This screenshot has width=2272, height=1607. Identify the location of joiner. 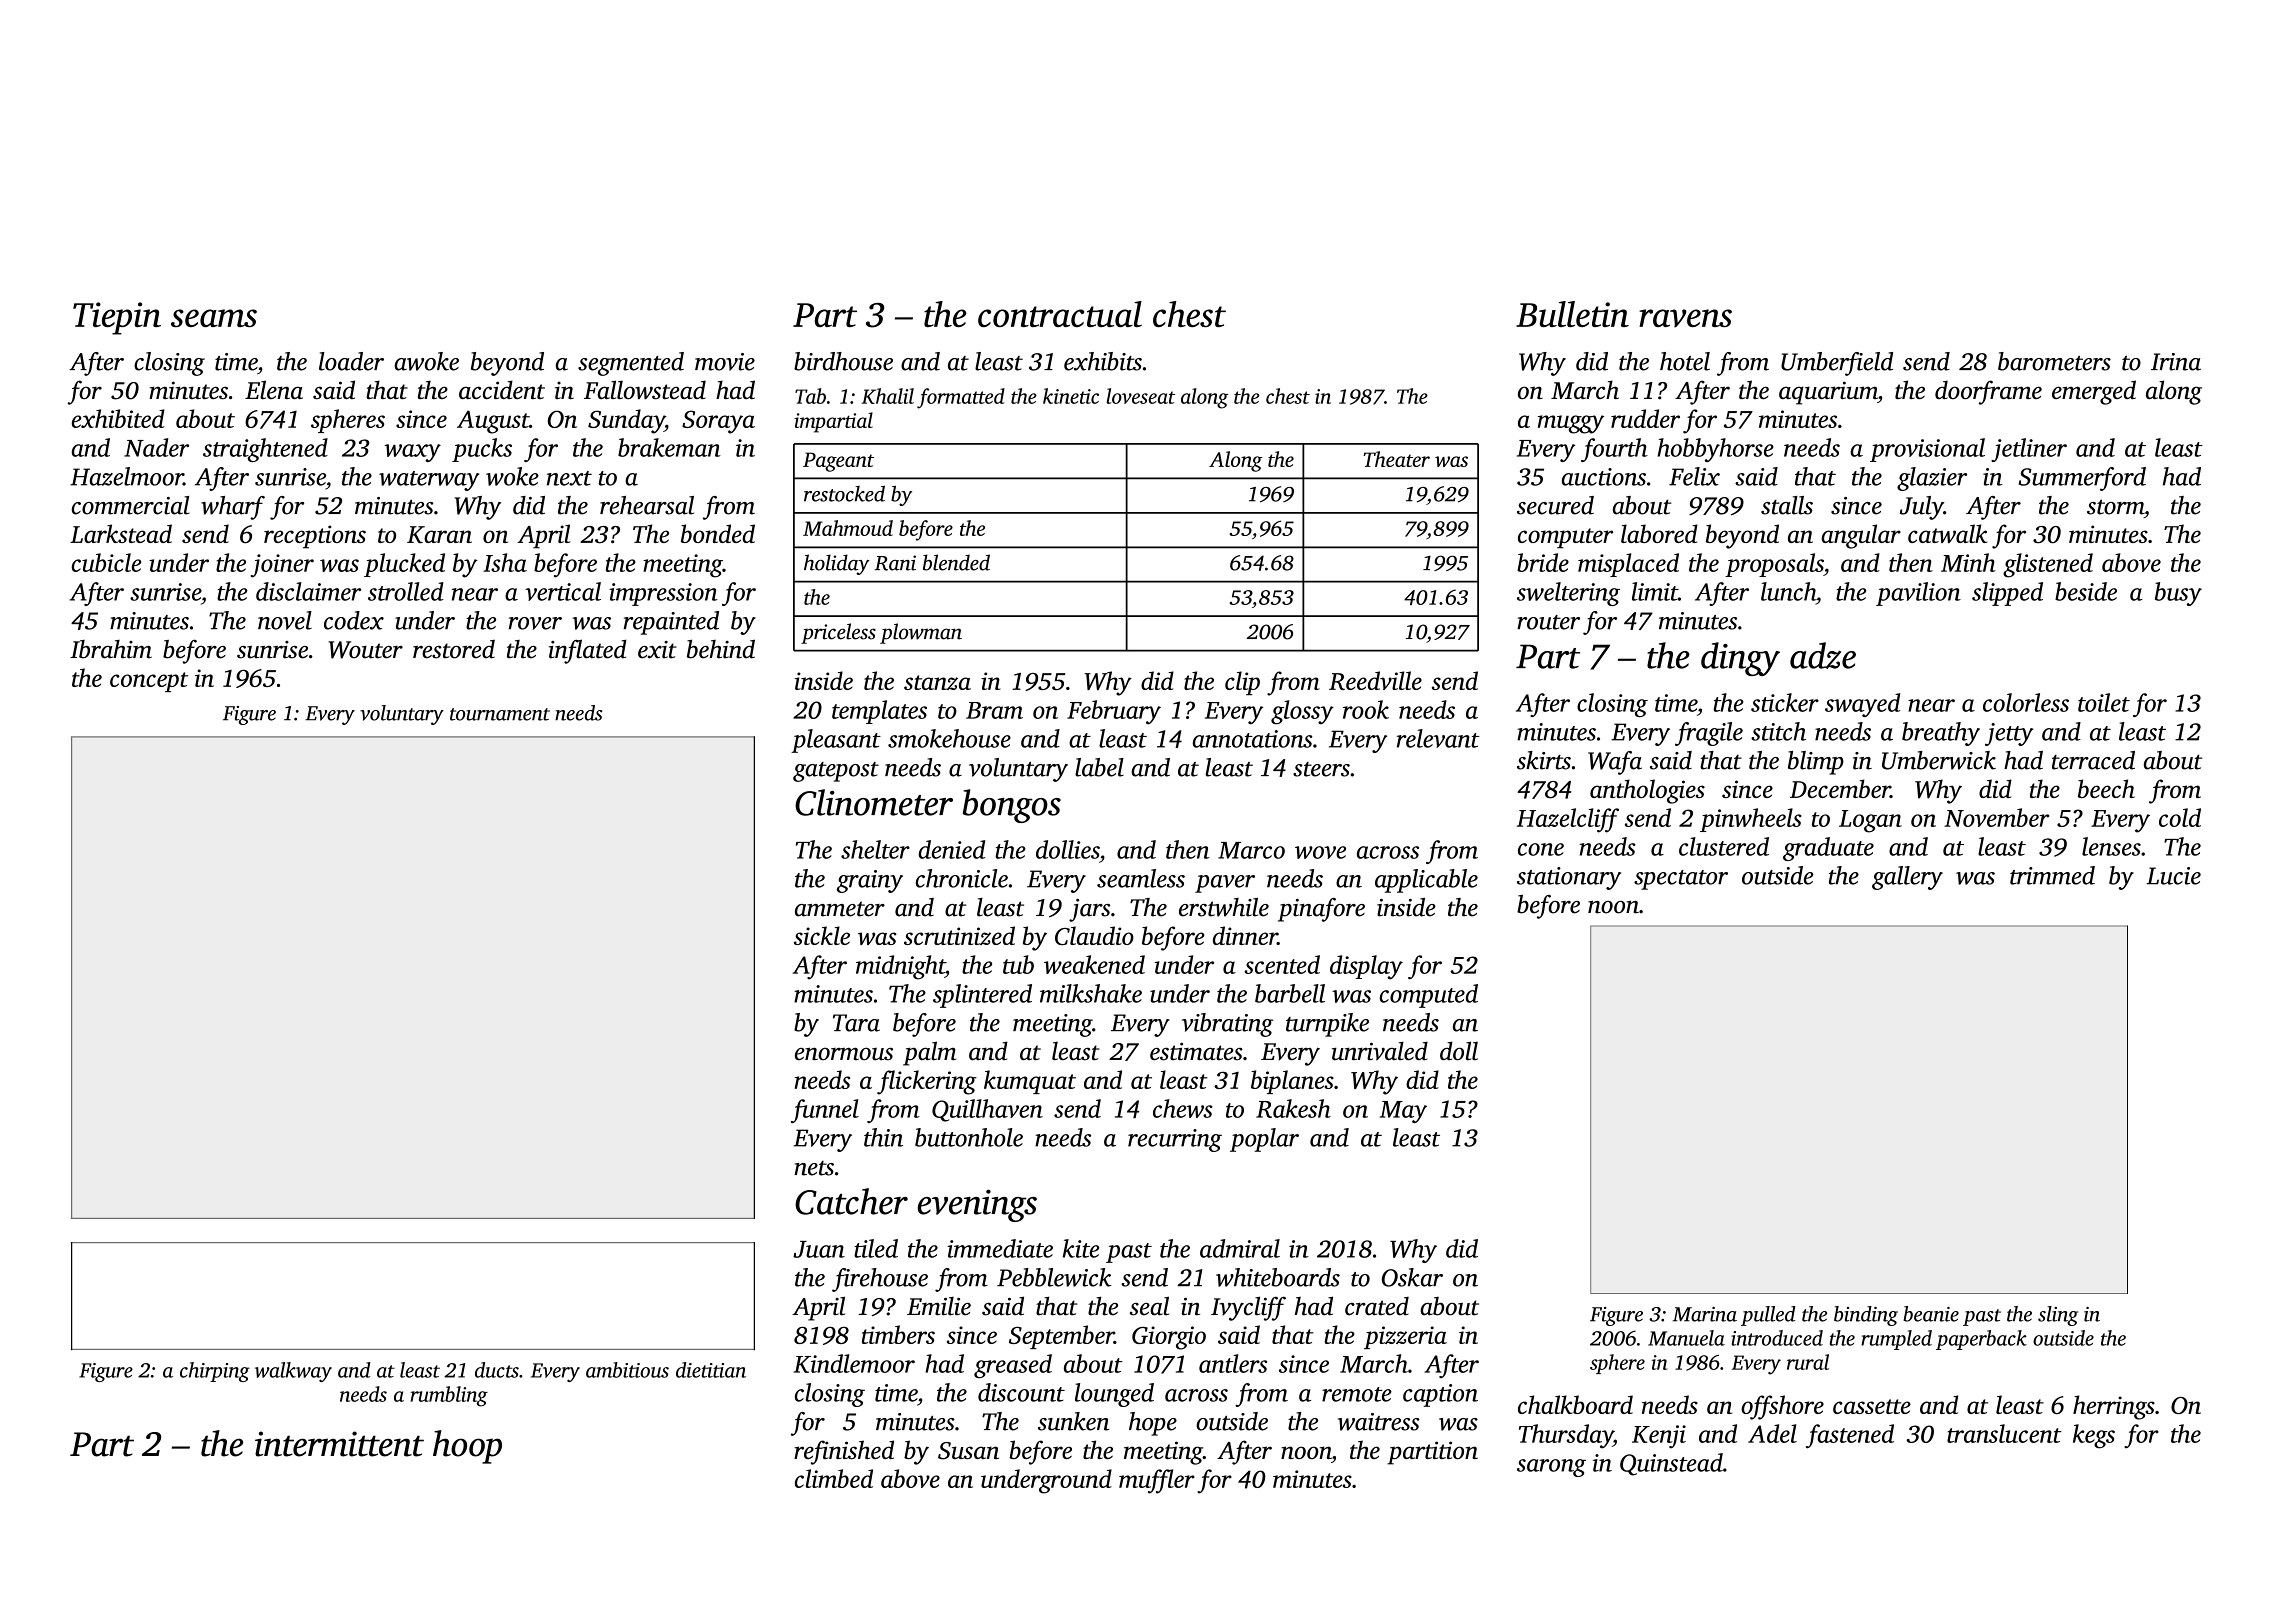
(282, 566).
